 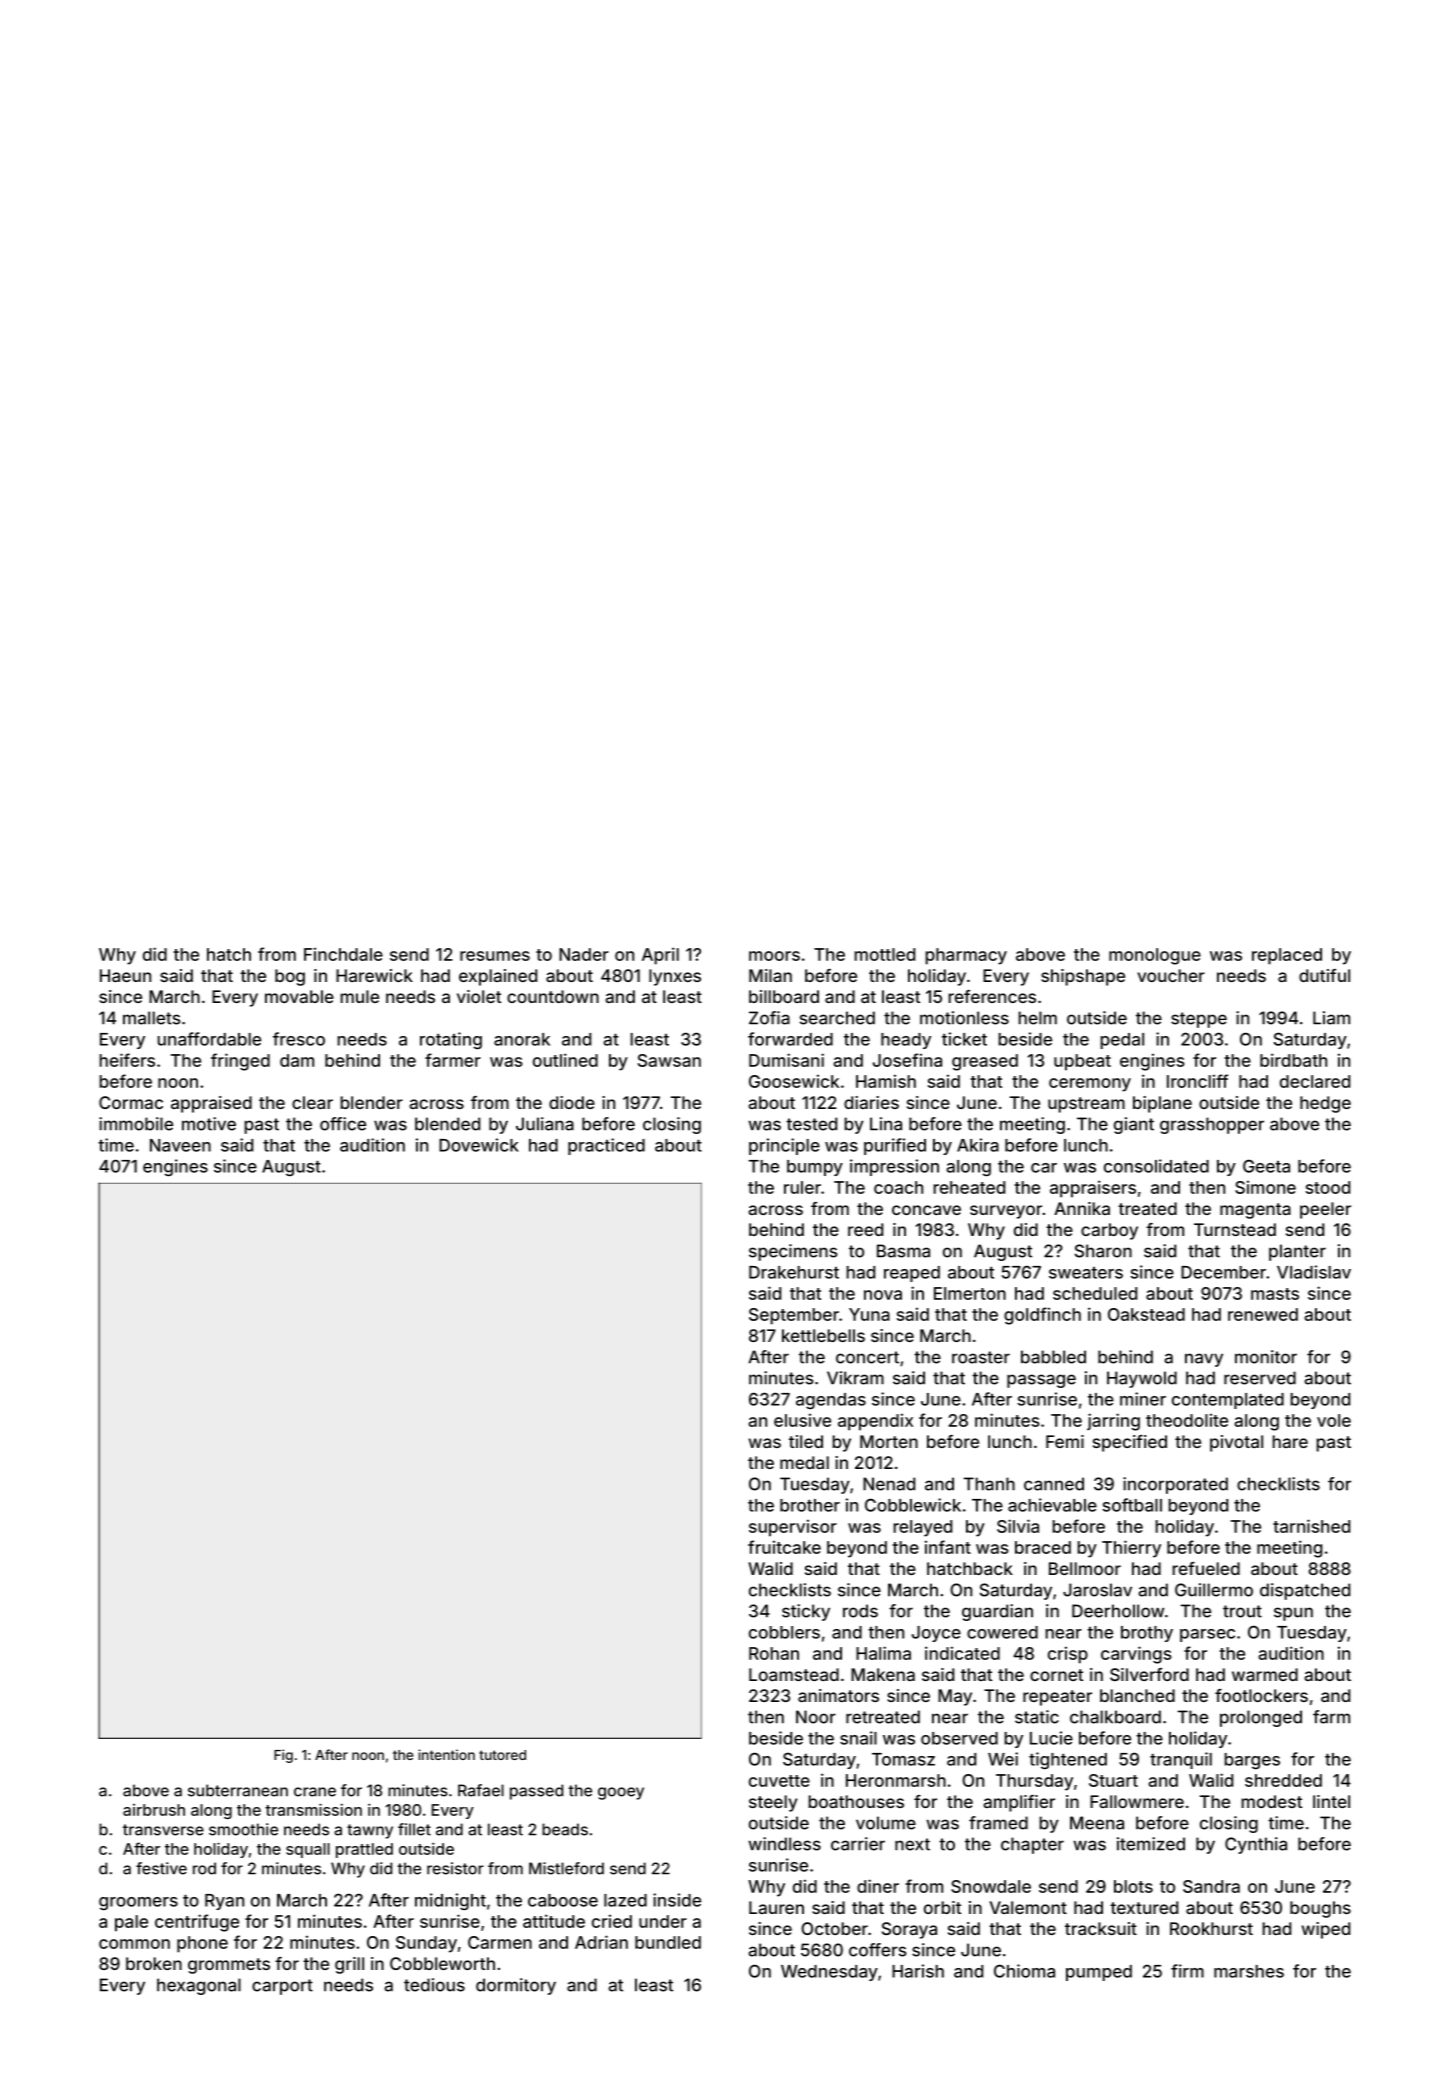 I want to click on carport, so click(x=282, y=1987).
